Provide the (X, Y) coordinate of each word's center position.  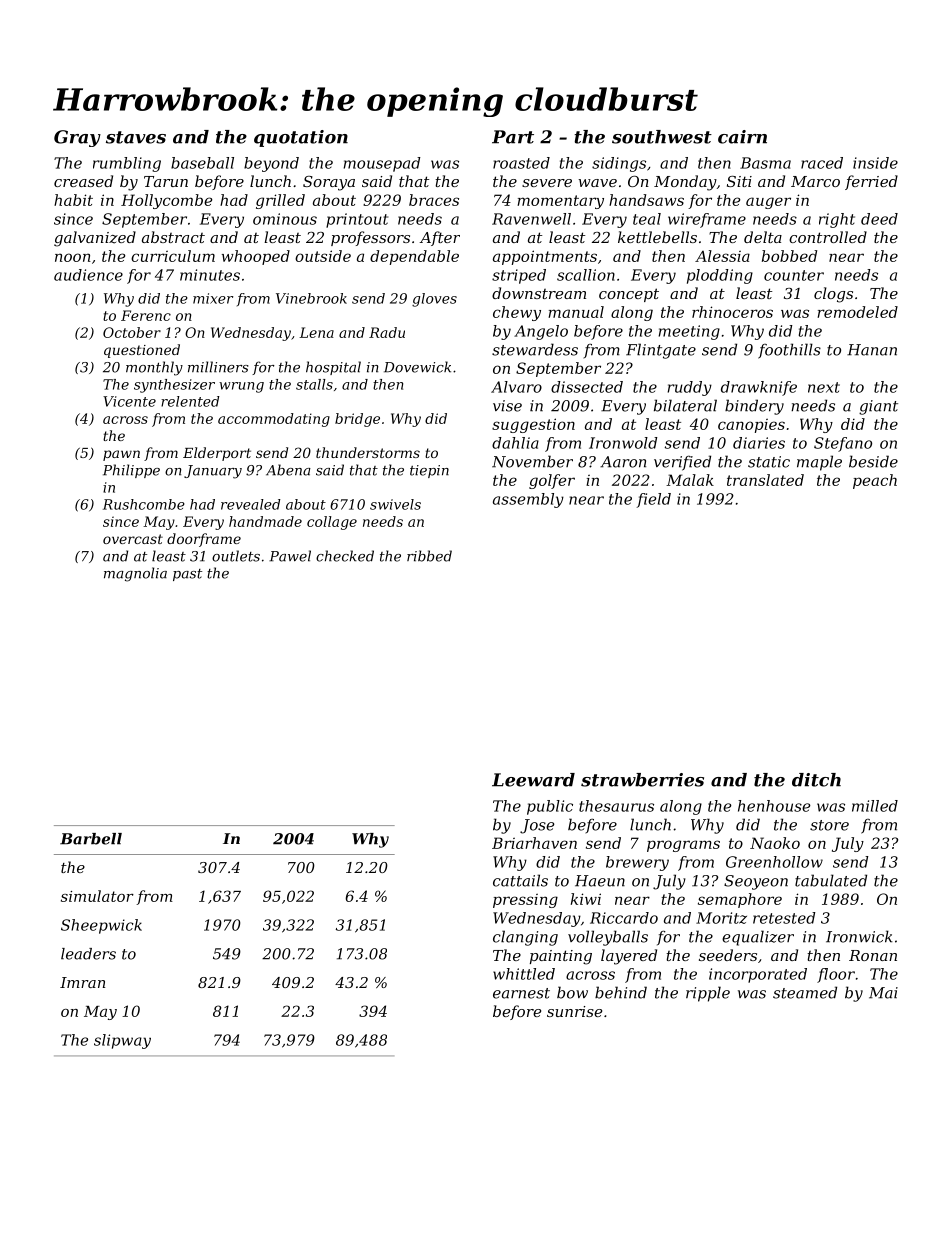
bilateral (685, 405)
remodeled (857, 312)
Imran (82, 982)
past (187, 575)
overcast (133, 539)
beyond (271, 164)
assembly (528, 500)
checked (345, 556)
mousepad (382, 164)
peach (875, 481)
